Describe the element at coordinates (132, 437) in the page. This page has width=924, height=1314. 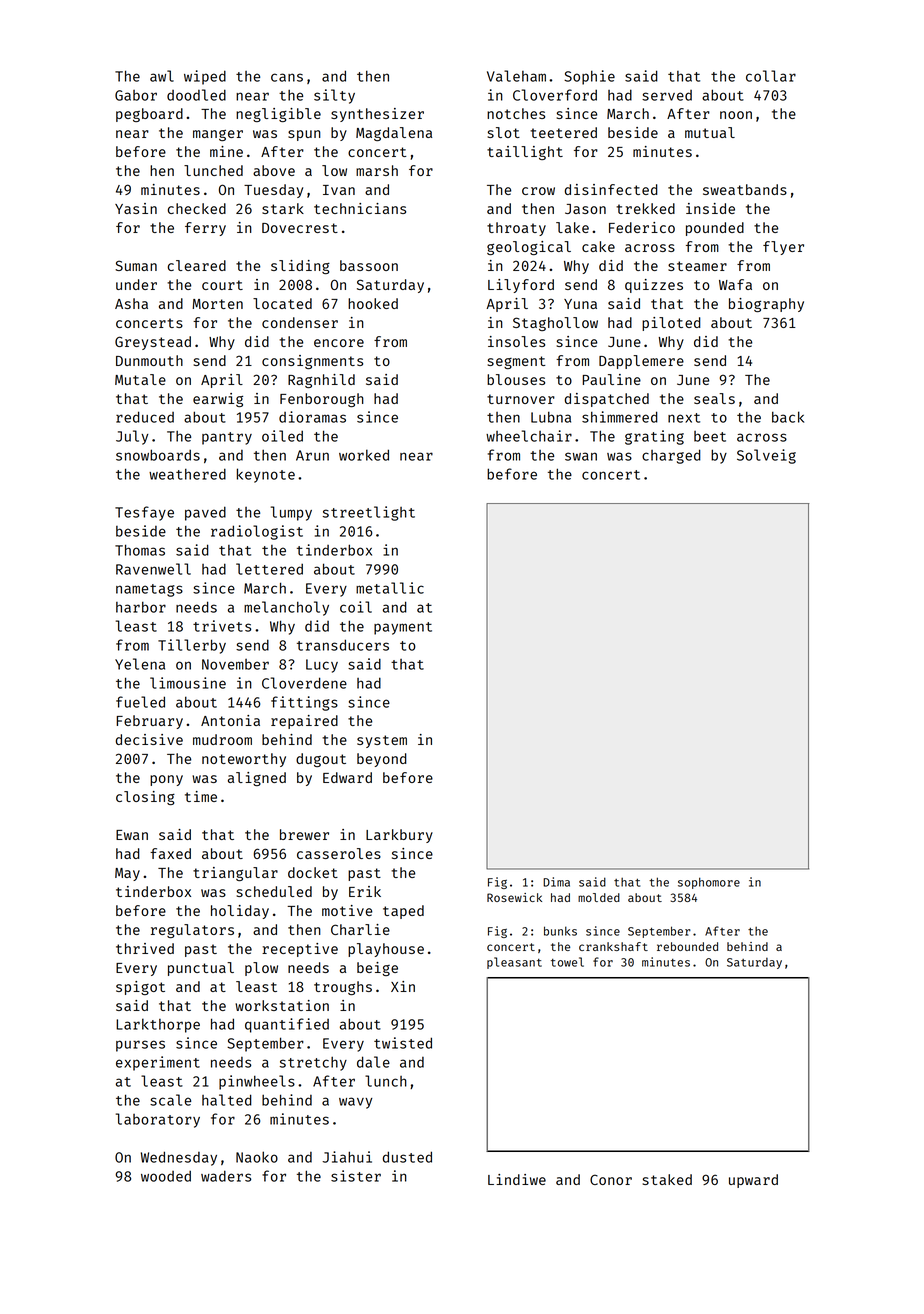
I see `July` at that location.
